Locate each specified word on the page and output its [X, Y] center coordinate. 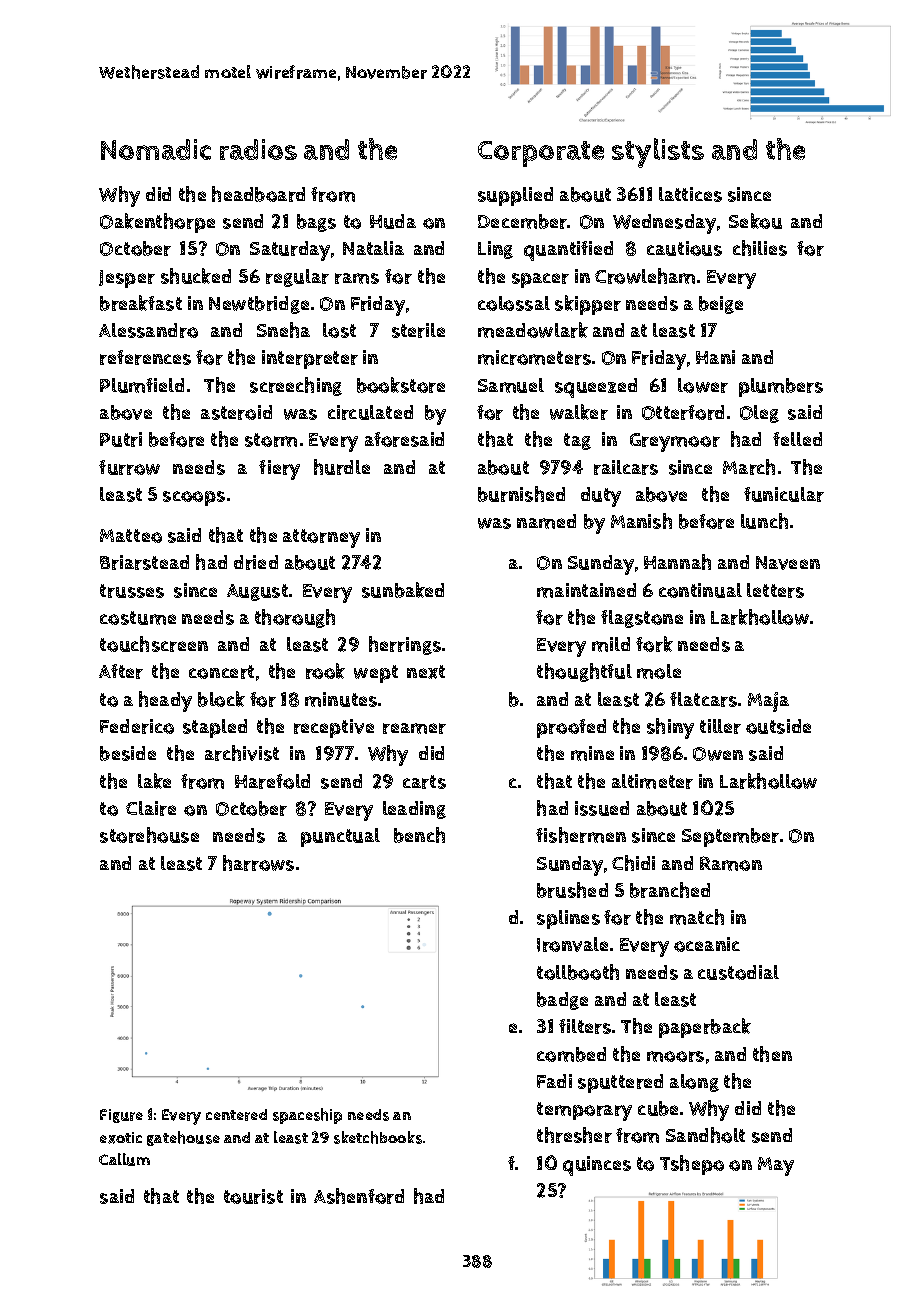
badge [562, 1001]
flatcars [703, 699]
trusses [132, 591]
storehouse [149, 835]
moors [675, 1056]
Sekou [755, 221]
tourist [253, 1196]
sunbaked [403, 590]
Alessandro [148, 330]
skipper [588, 305]
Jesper [127, 279]
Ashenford [359, 1196]
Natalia [373, 248]
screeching [296, 386]
